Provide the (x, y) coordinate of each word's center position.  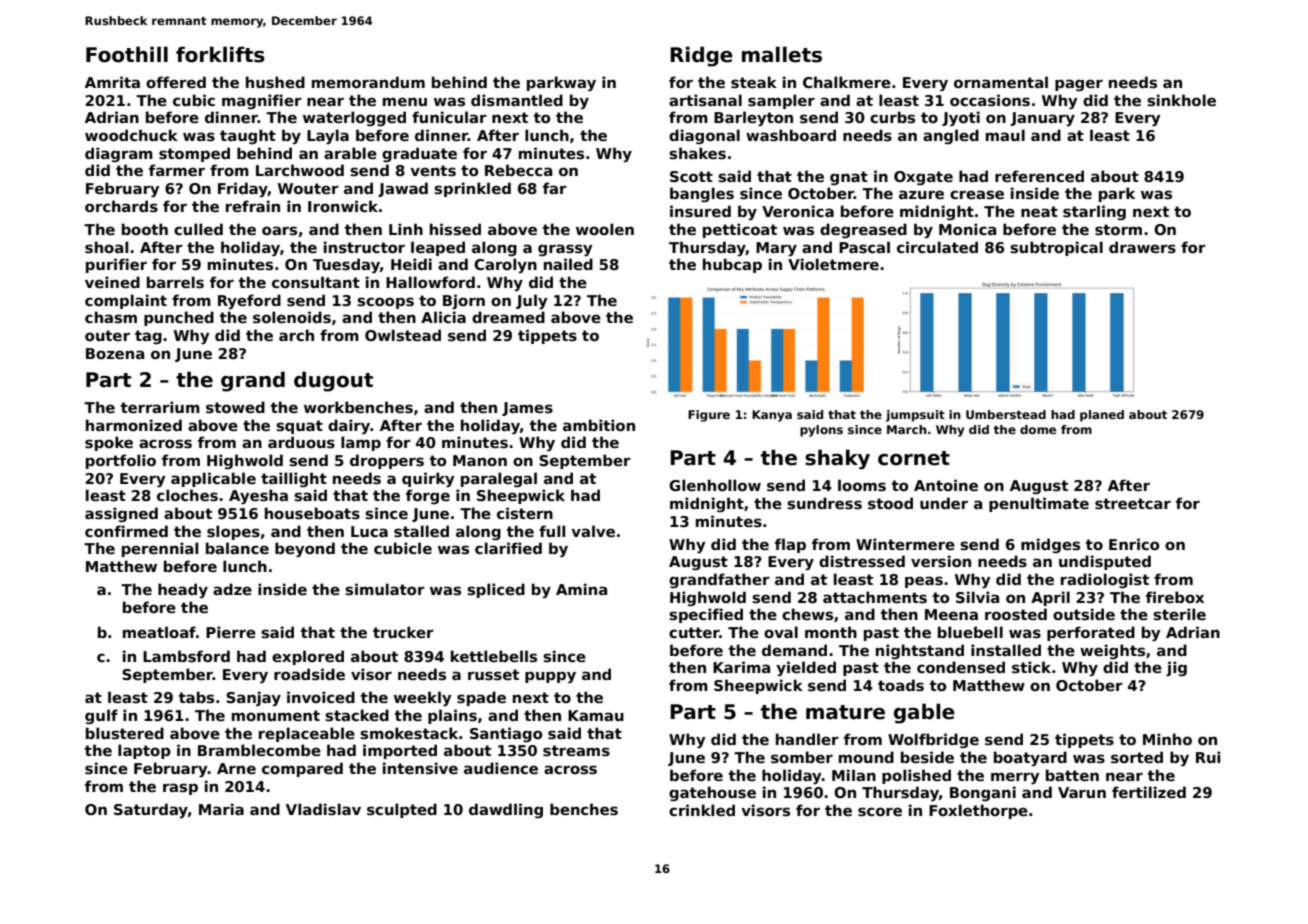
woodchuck (131, 135)
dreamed (508, 317)
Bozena (115, 353)
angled (951, 136)
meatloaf (159, 632)
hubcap (732, 265)
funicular (449, 117)
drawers (1142, 247)
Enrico (1134, 544)
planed (1102, 416)
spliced (496, 590)
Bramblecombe (259, 750)
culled (198, 229)
